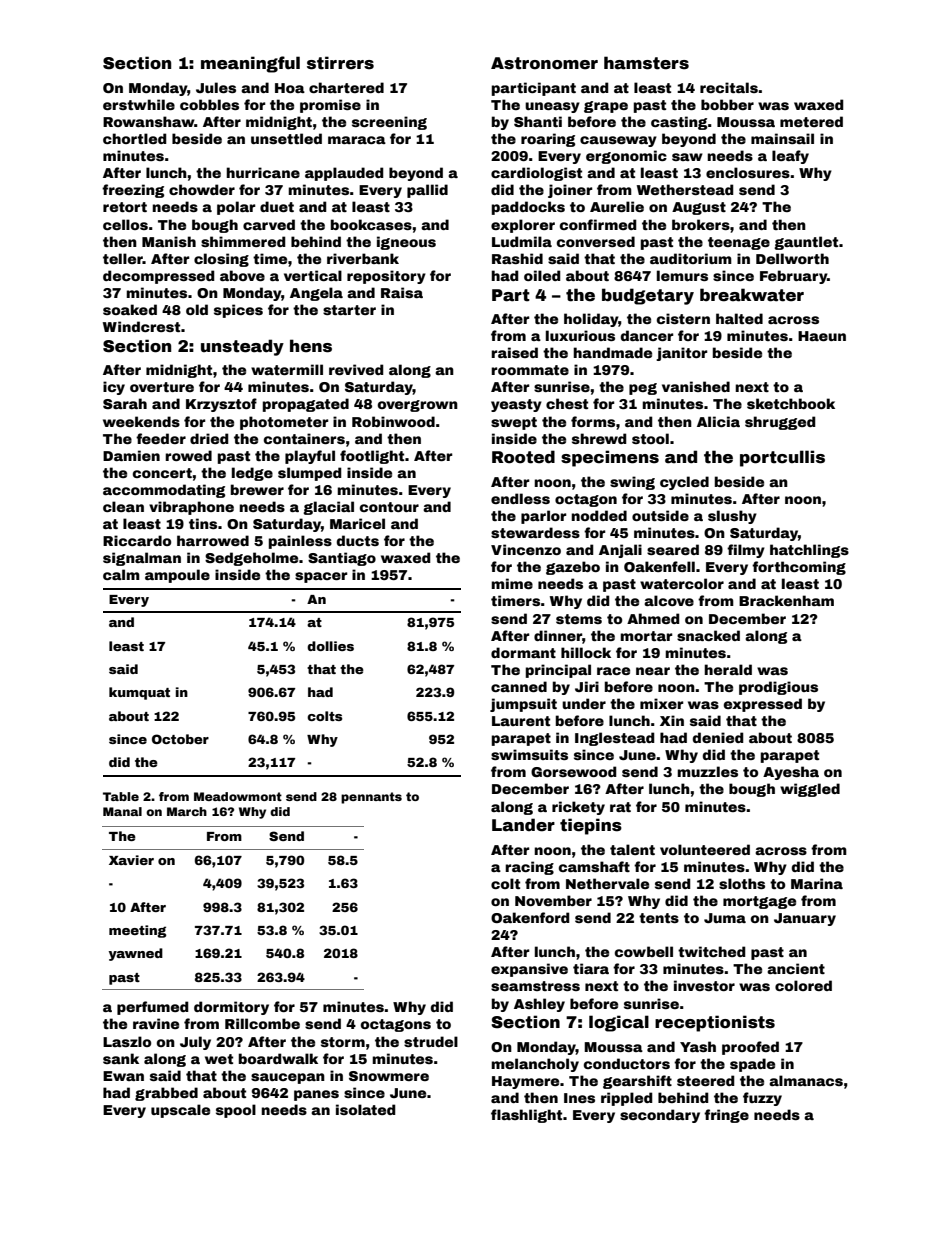 The image size is (952, 1233). Describe the element at coordinates (811, 121) in the page. I see `metered` at that location.
